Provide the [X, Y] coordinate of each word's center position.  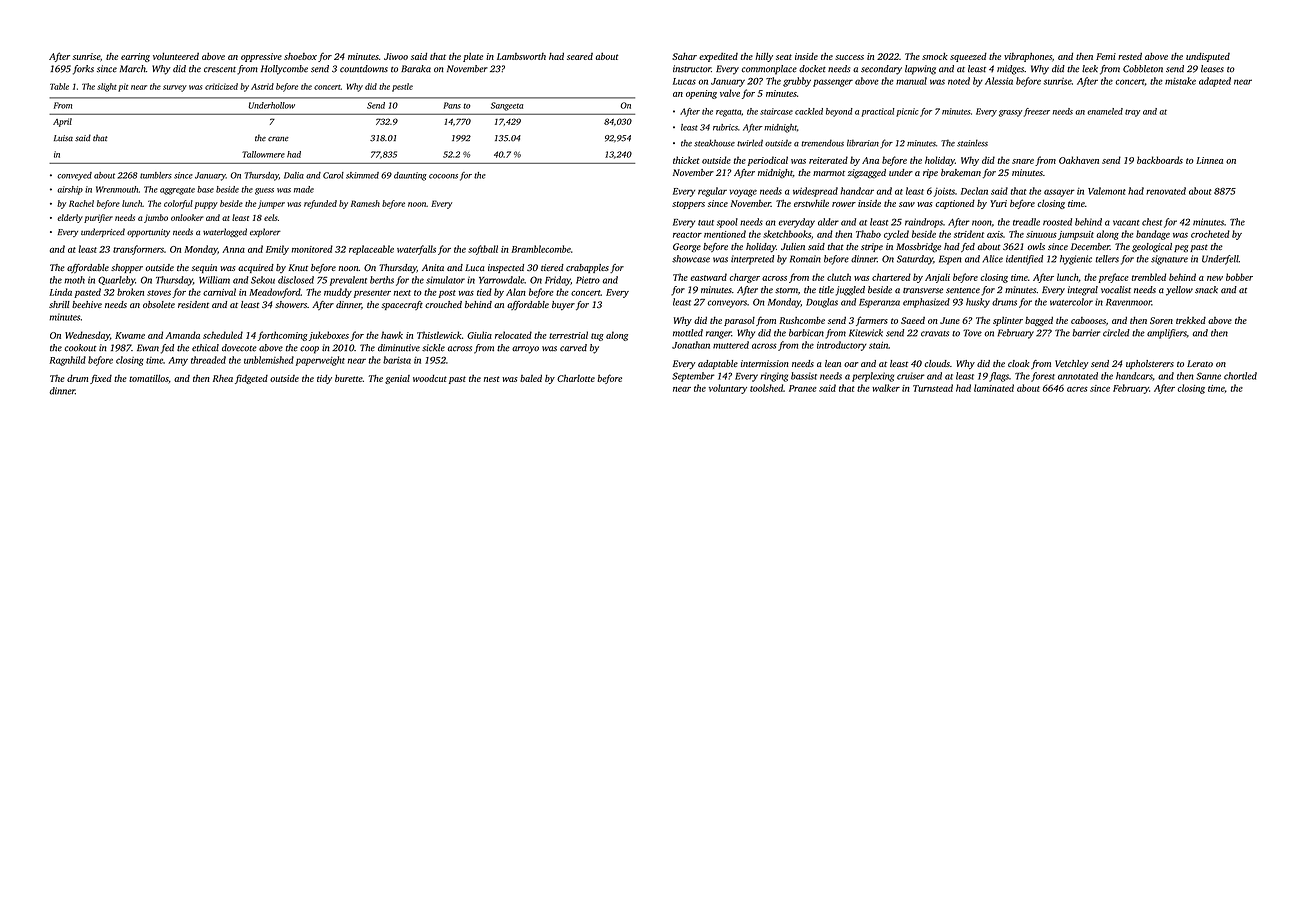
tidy [324, 379]
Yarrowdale [501, 280]
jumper [271, 204]
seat [784, 57]
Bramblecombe [541, 249]
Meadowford [275, 293]
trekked [1191, 320]
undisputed [1208, 57]
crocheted [1210, 234]
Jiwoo [396, 56]
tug [597, 337]
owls [1036, 246]
